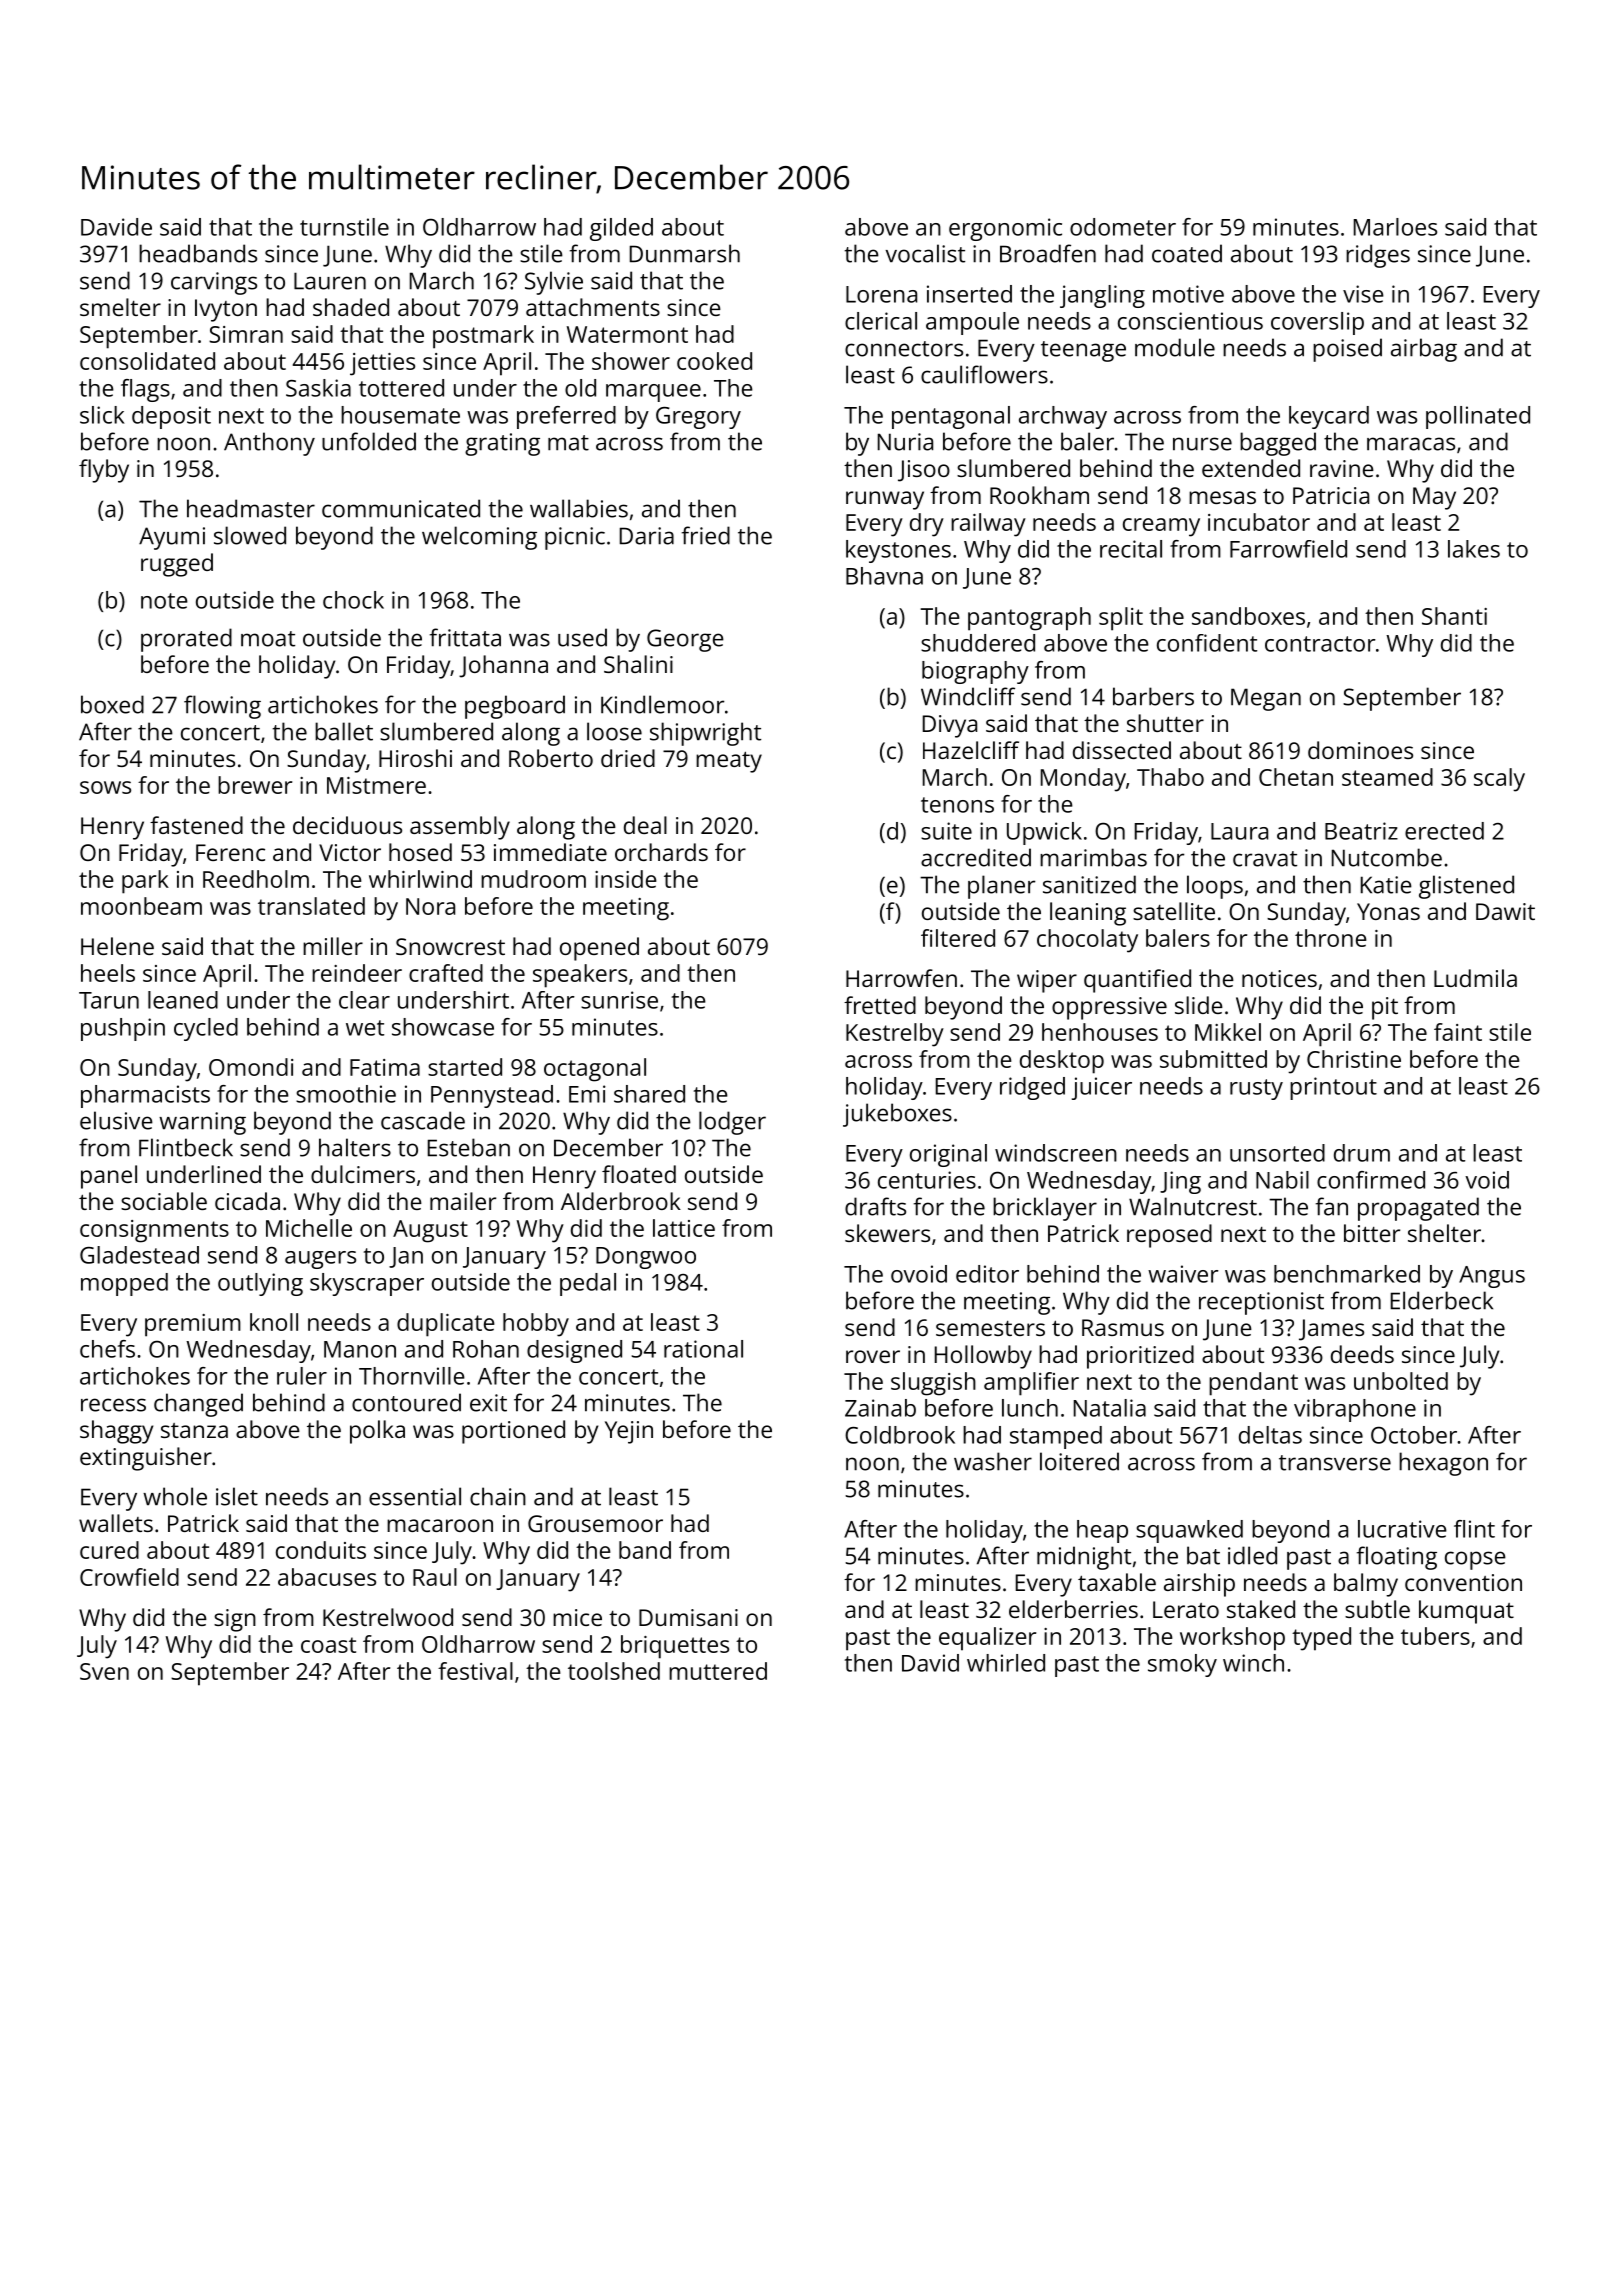 The image size is (1620, 2292). What do you see at coordinates (1442, 1300) in the screenshot?
I see `Elderbeck` at bounding box center [1442, 1300].
